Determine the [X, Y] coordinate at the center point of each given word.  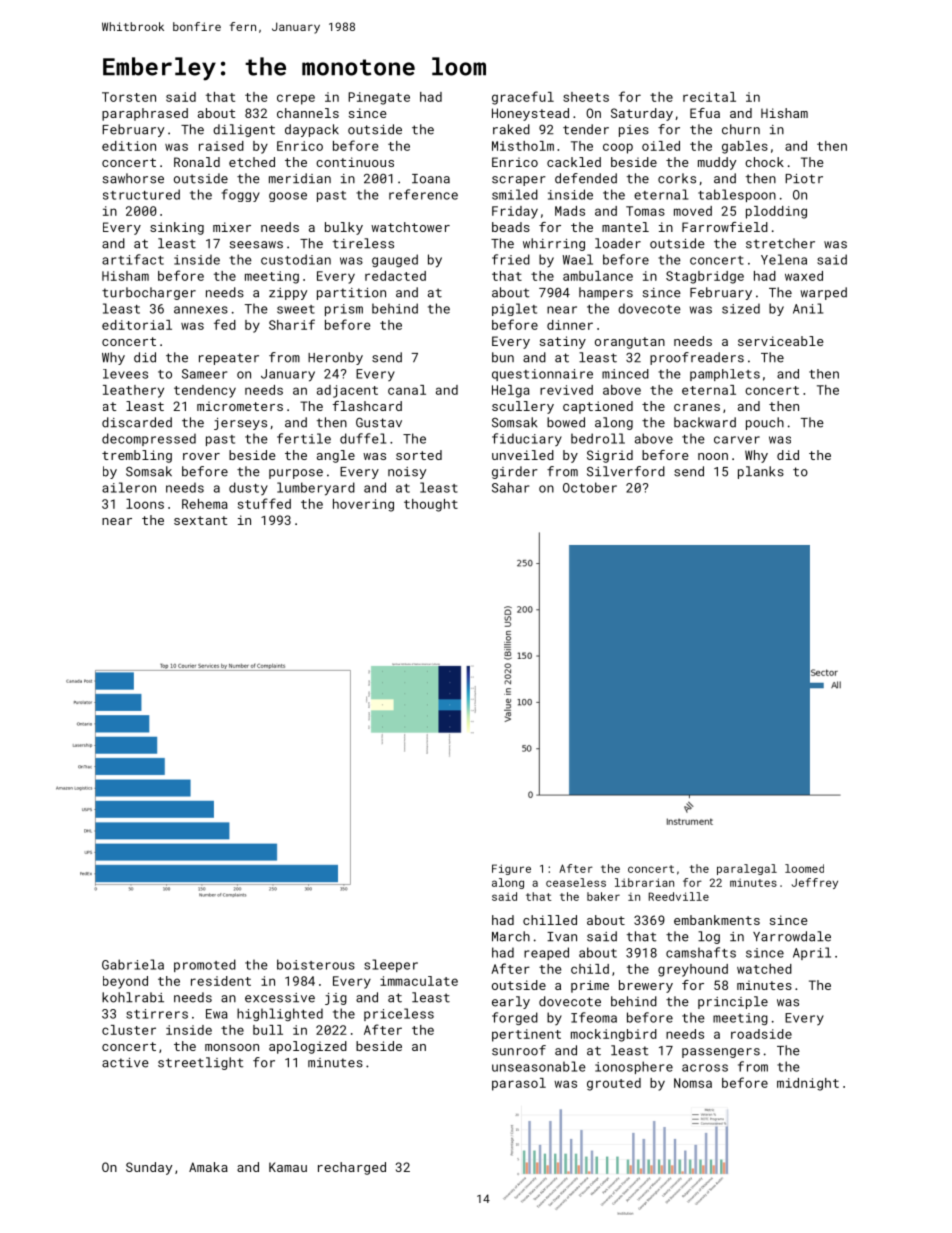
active [125, 1063]
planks [761, 472]
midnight [808, 1084]
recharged [352, 1168]
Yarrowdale [792, 936]
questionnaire [542, 375]
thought [431, 505]
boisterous [316, 964]
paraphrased [145, 114]
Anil [808, 308]
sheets [586, 97]
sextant [201, 520]
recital [709, 97]
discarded [137, 422]
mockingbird [614, 1035]
